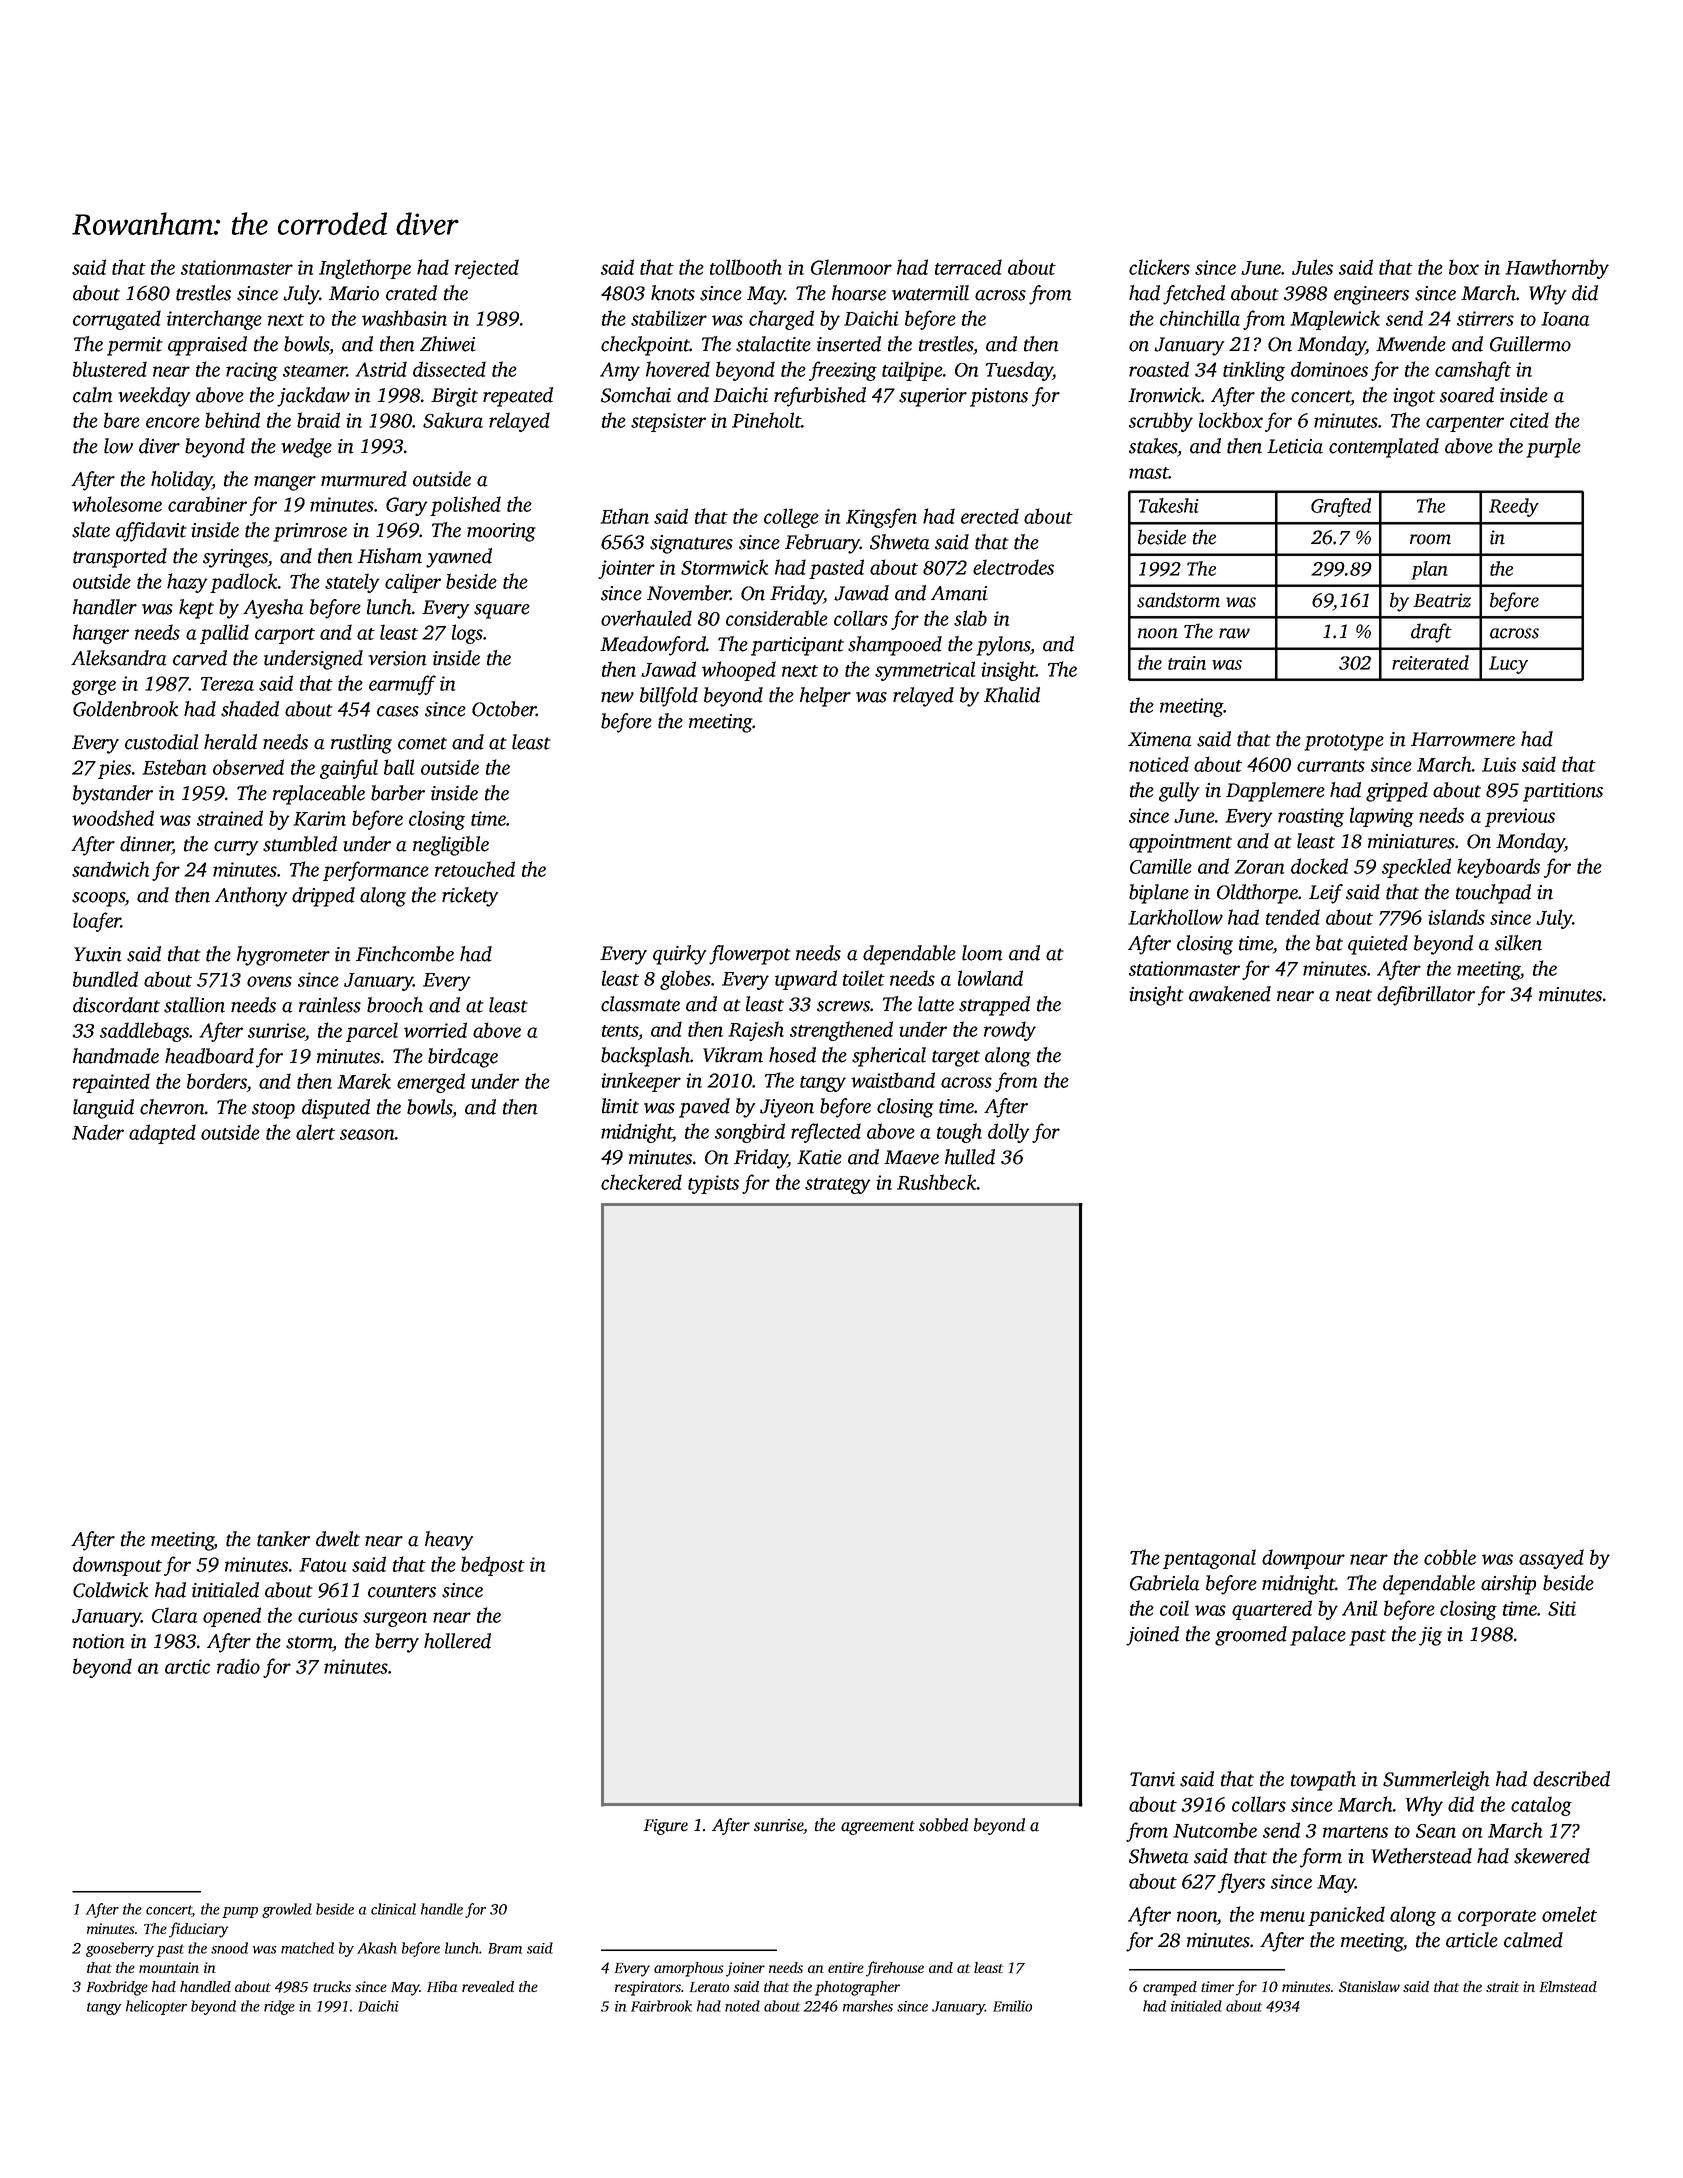 The width and height of the screenshot is (1683, 2178). What do you see at coordinates (1303, 1559) in the screenshot?
I see `downpour` at bounding box center [1303, 1559].
